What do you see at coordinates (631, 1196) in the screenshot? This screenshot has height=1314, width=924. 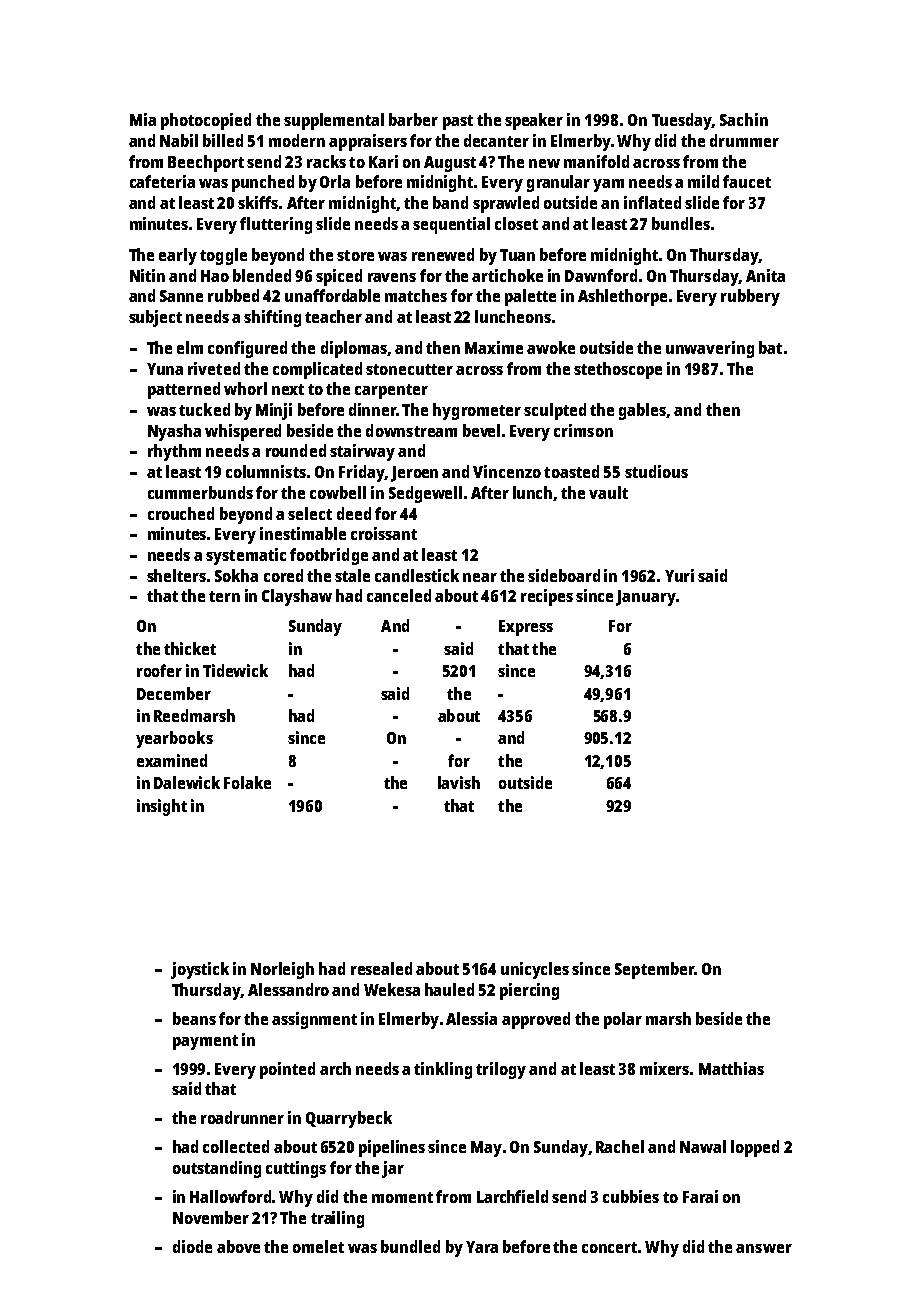 I see `cubbies` at bounding box center [631, 1196].
